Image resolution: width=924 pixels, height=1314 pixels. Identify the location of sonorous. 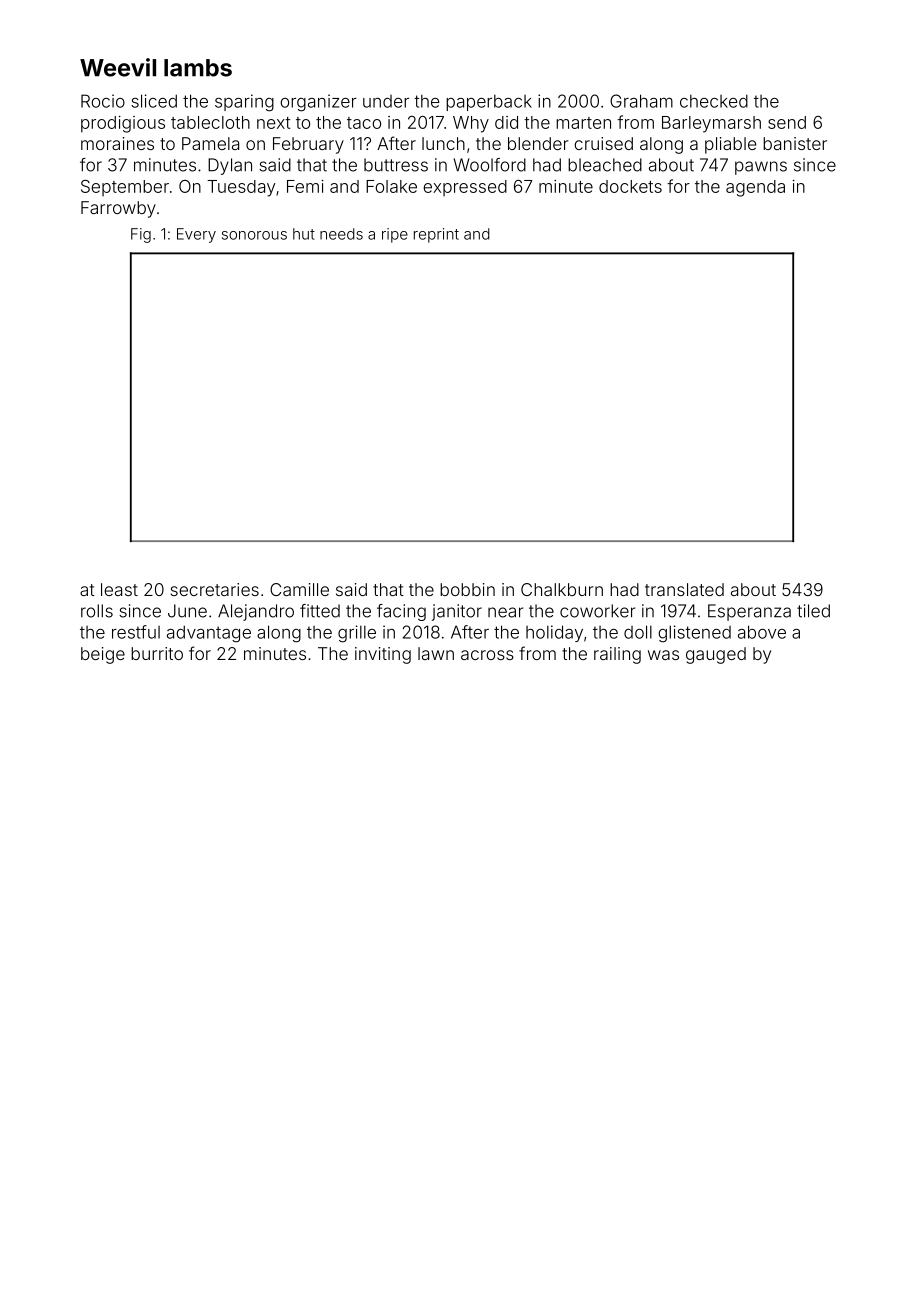
(254, 235).
